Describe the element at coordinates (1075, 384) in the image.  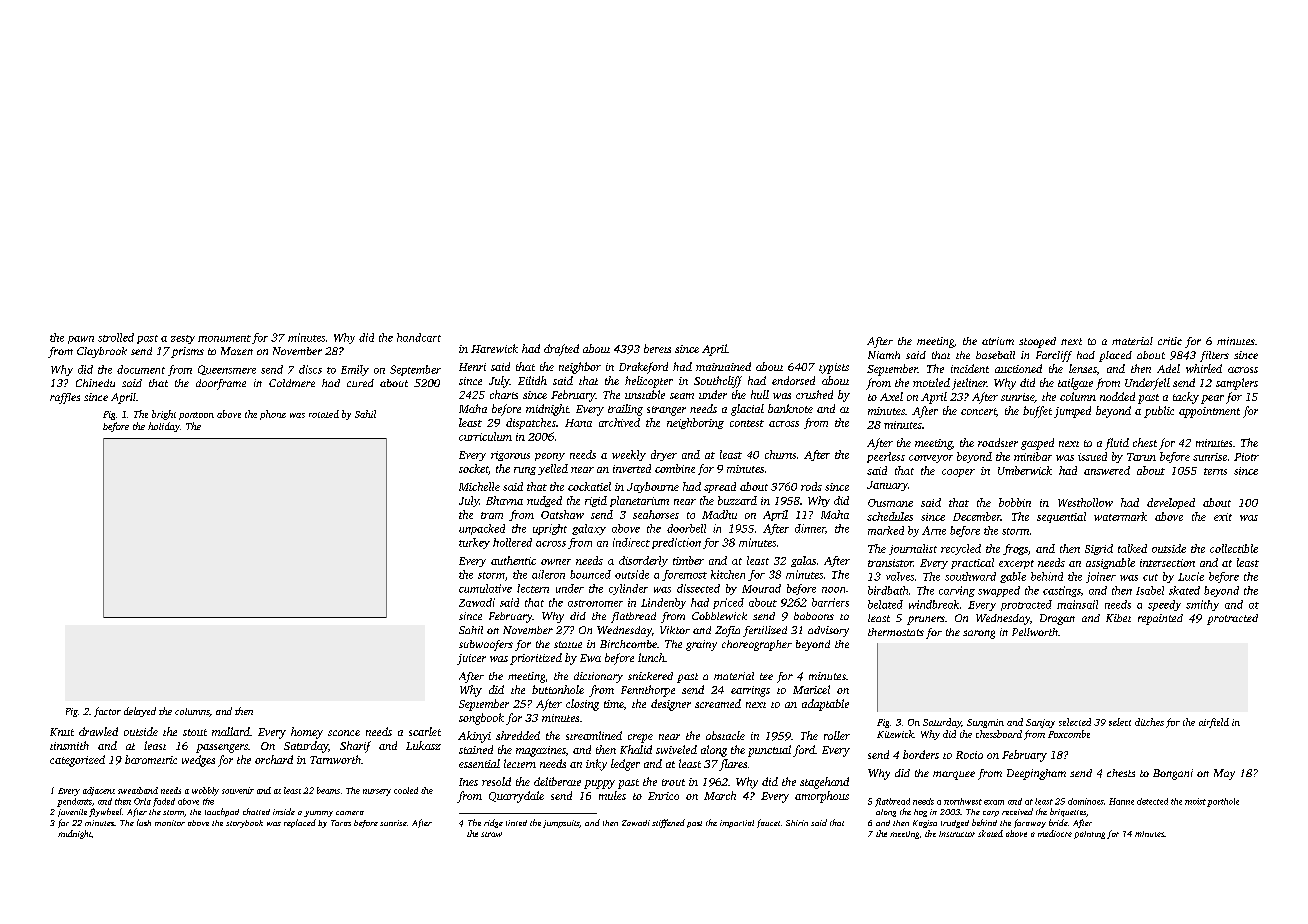
I see `tailgate` at that location.
